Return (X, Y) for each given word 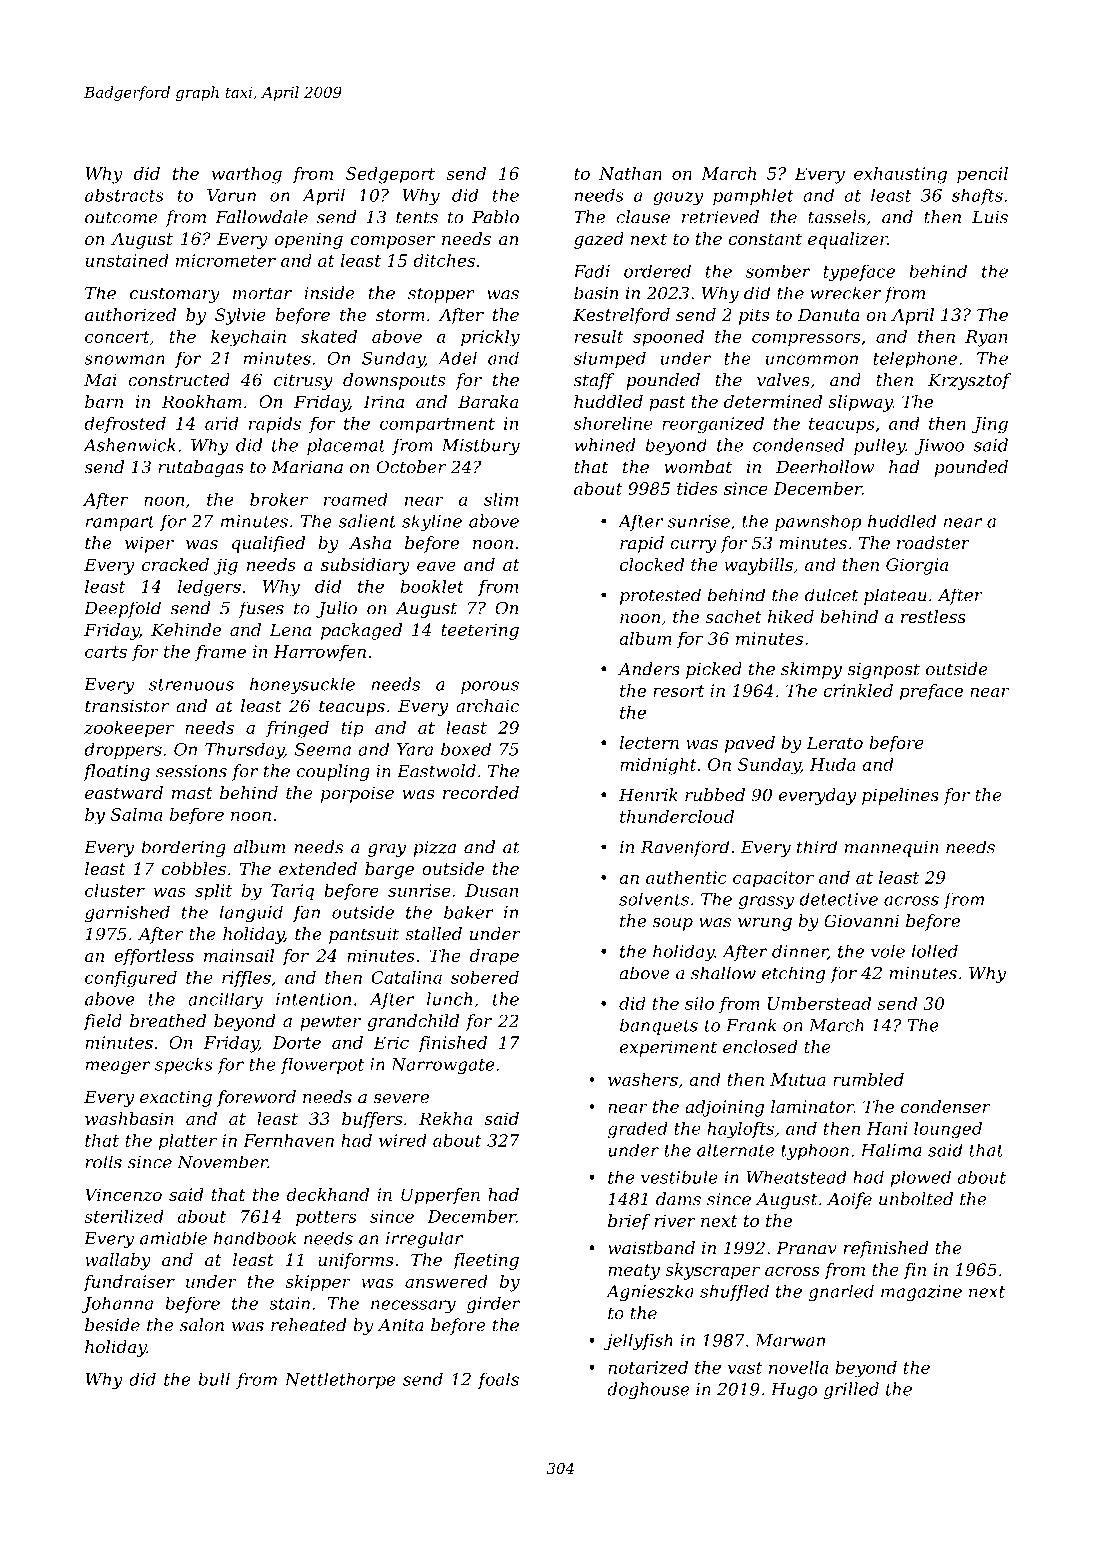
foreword (256, 1098)
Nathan (630, 173)
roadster (933, 543)
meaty (634, 1272)
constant (765, 239)
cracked (175, 564)
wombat (698, 467)
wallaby (118, 1261)
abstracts (124, 195)
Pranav (806, 1248)
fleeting (486, 1261)
